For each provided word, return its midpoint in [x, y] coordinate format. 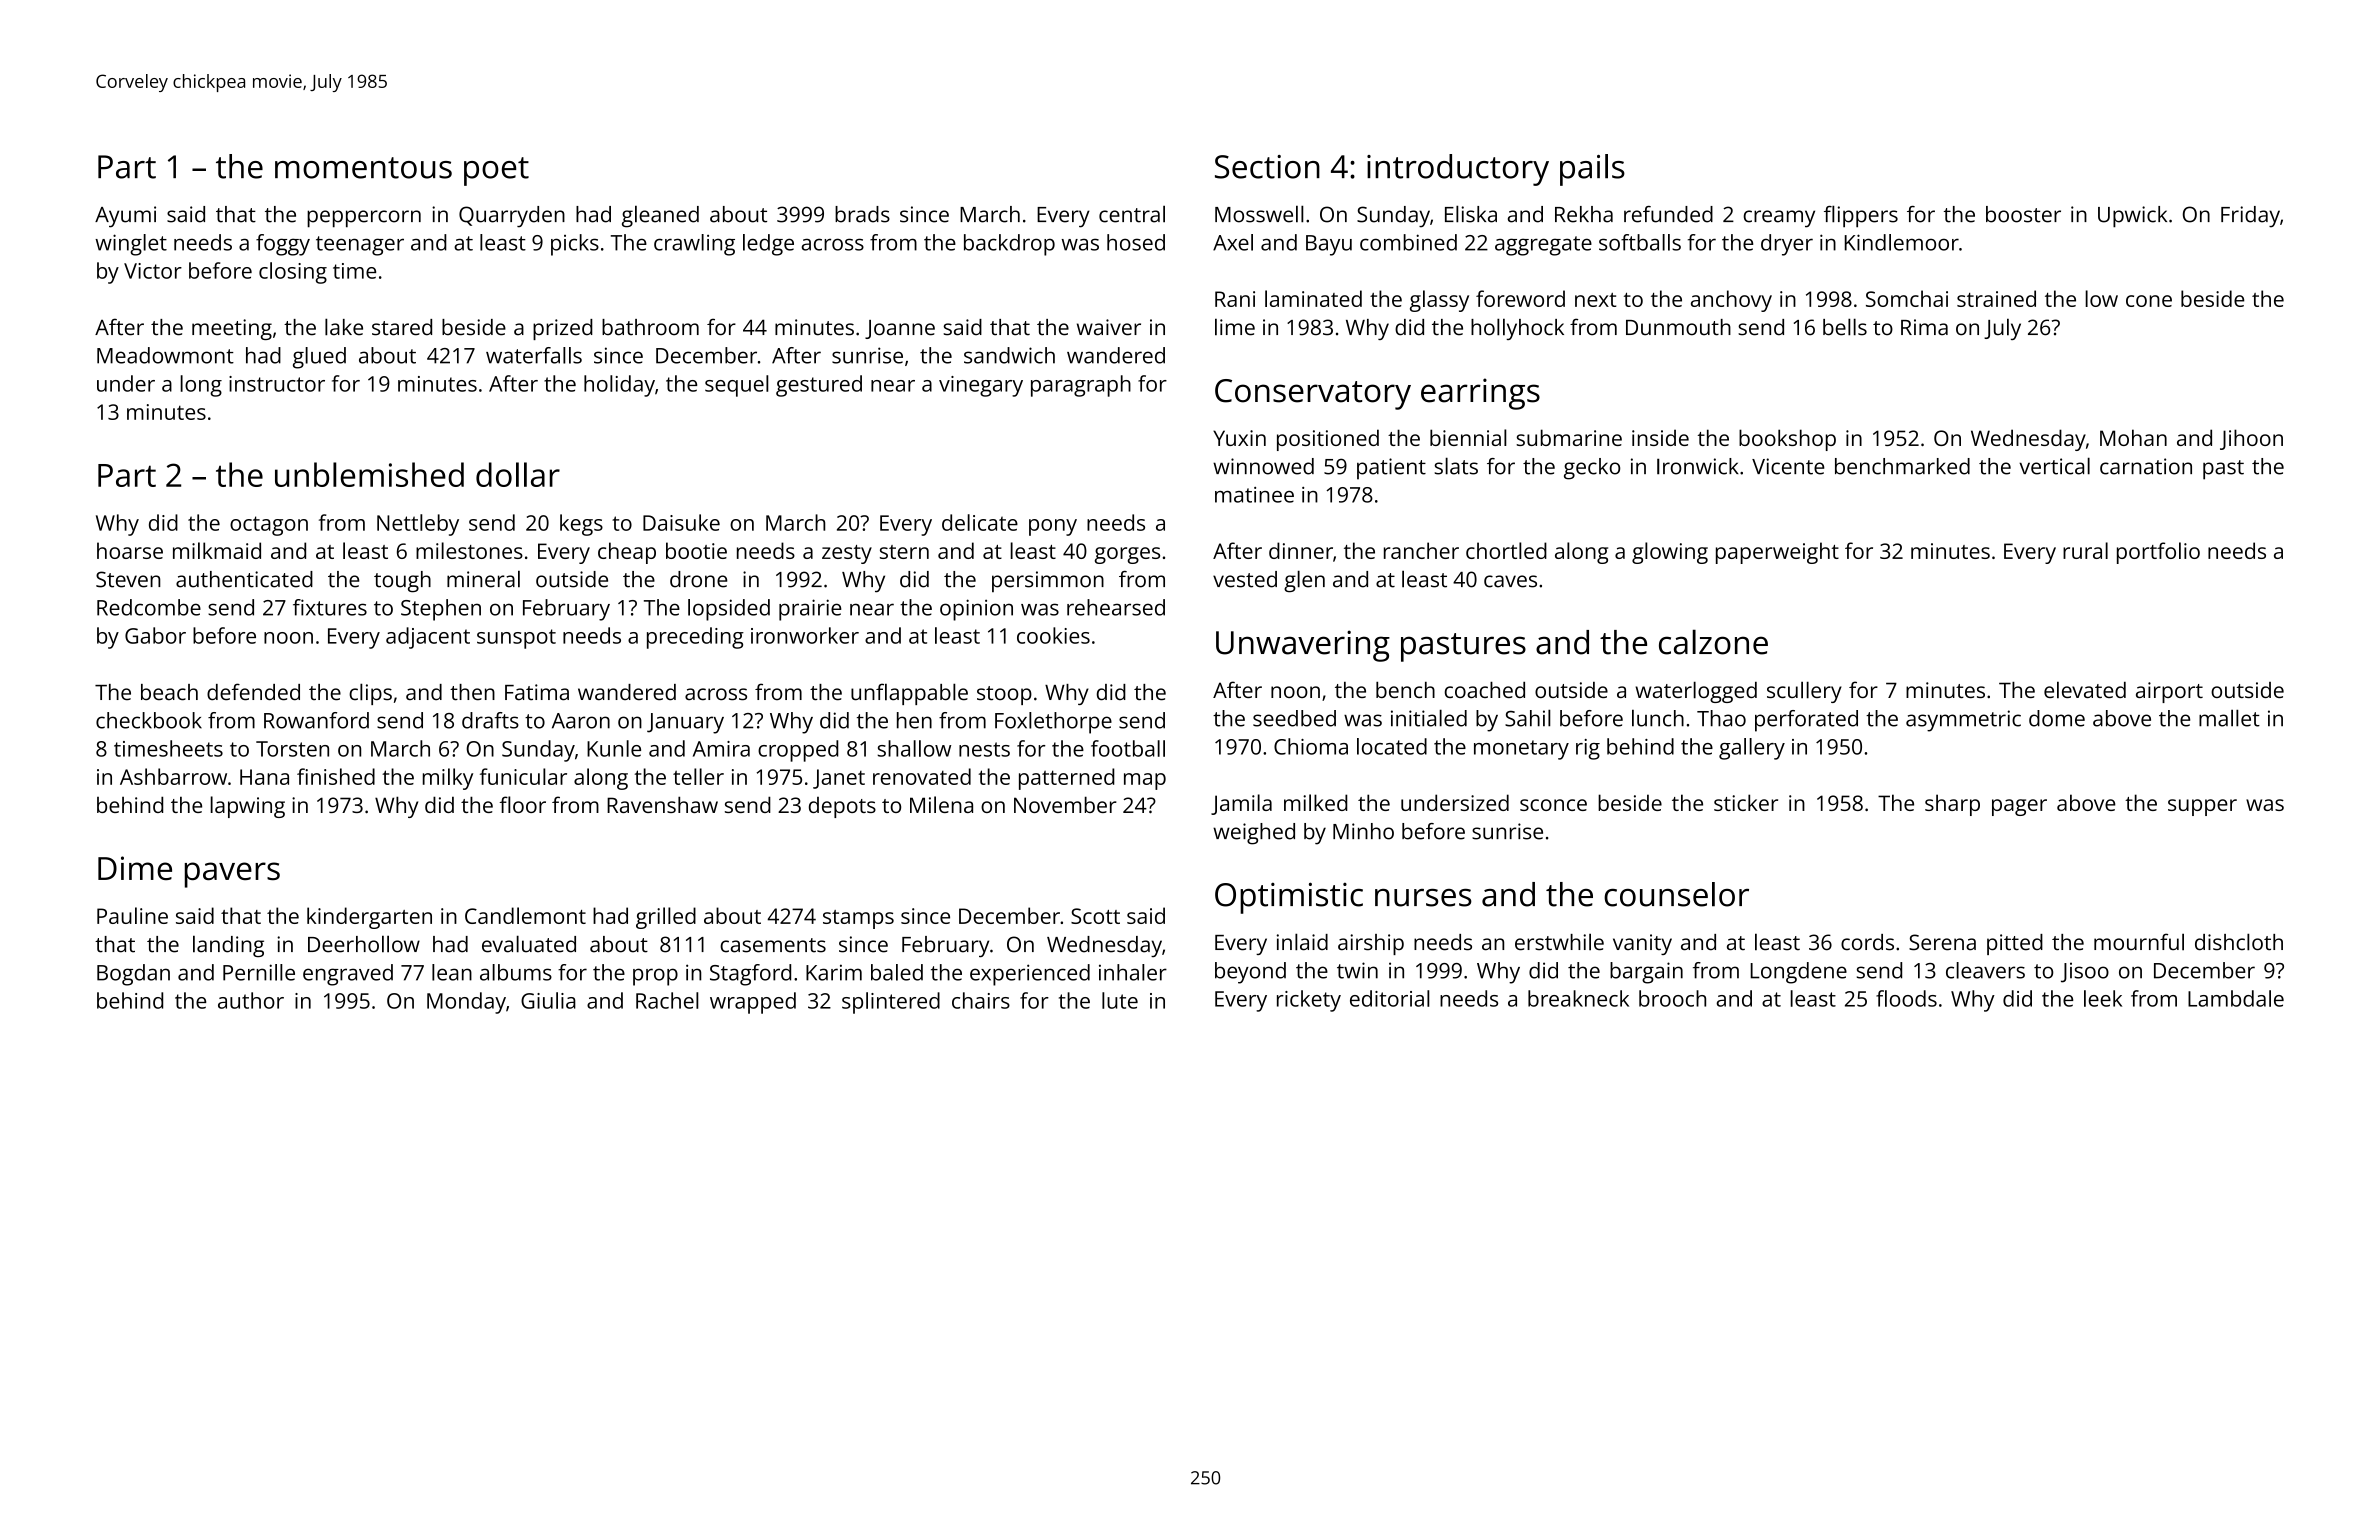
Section [1267, 167]
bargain [1646, 973]
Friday [2250, 217]
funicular [523, 776]
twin [1357, 970]
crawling [694, 245]
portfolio [2158, 553]
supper [2202, 807]
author [251, 1000]
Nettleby [418, 525]
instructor [277, 384]
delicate [980, 522]
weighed [1254, 834]
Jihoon [2251, 439]
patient [1391, 469]
